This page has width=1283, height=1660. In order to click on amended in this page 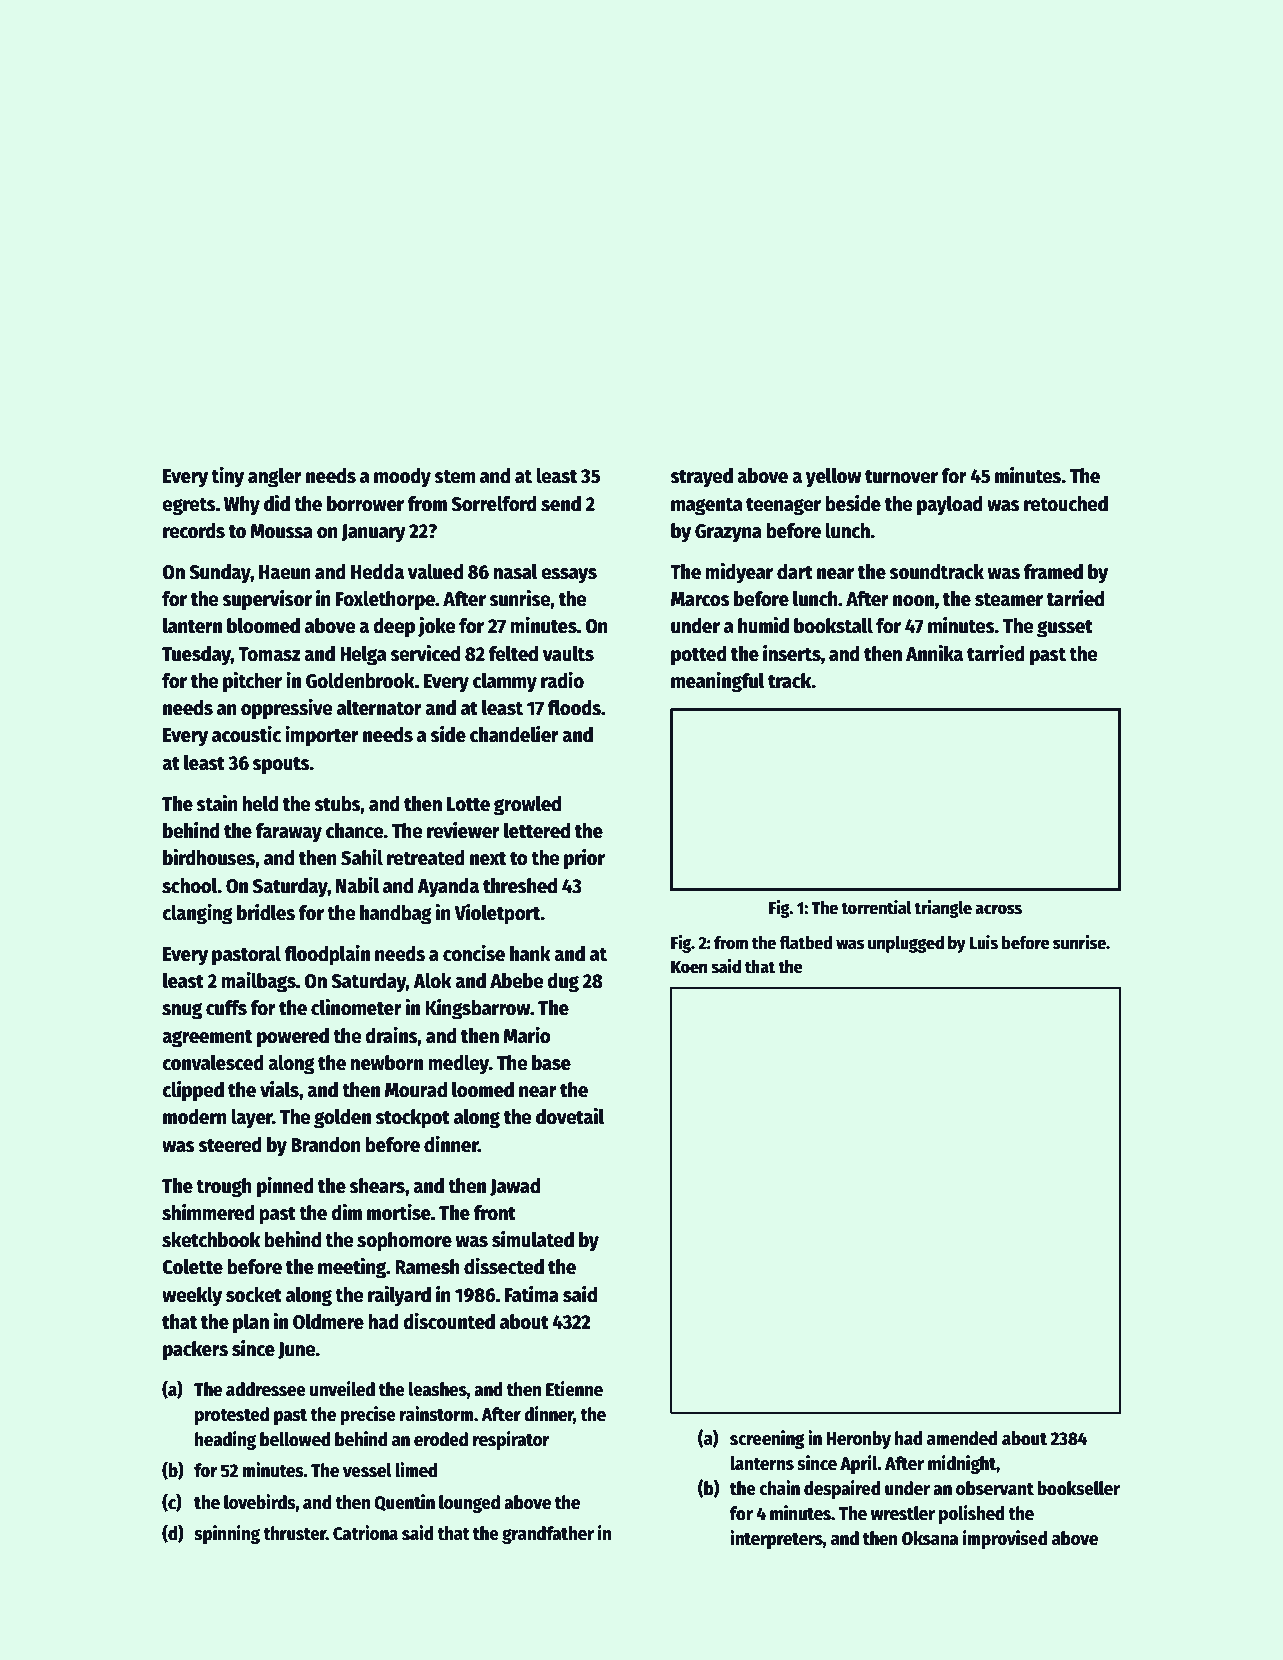, I will do `click(962, 1438)`.
